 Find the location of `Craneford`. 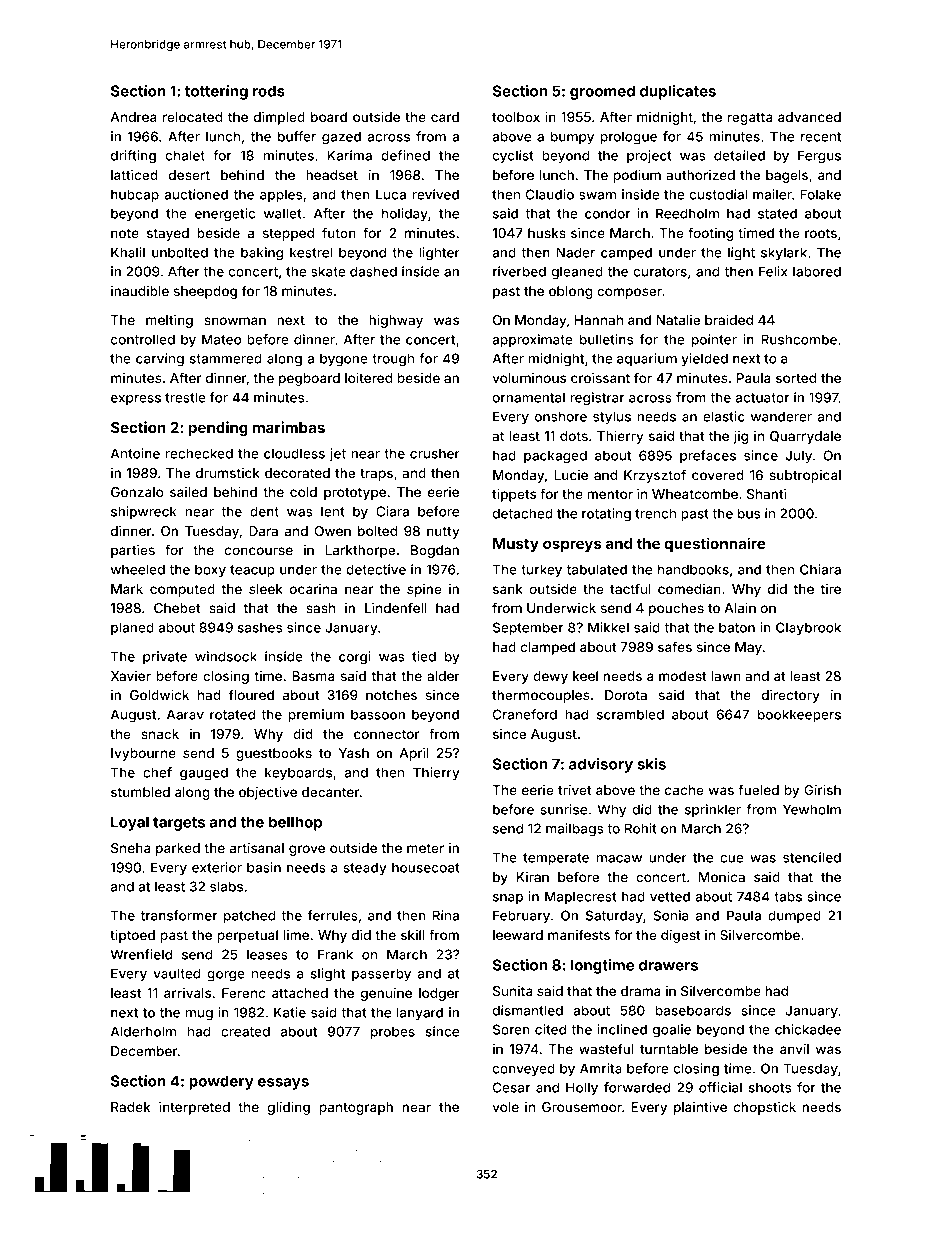

Craneford is located at coordinates (525, 714).
